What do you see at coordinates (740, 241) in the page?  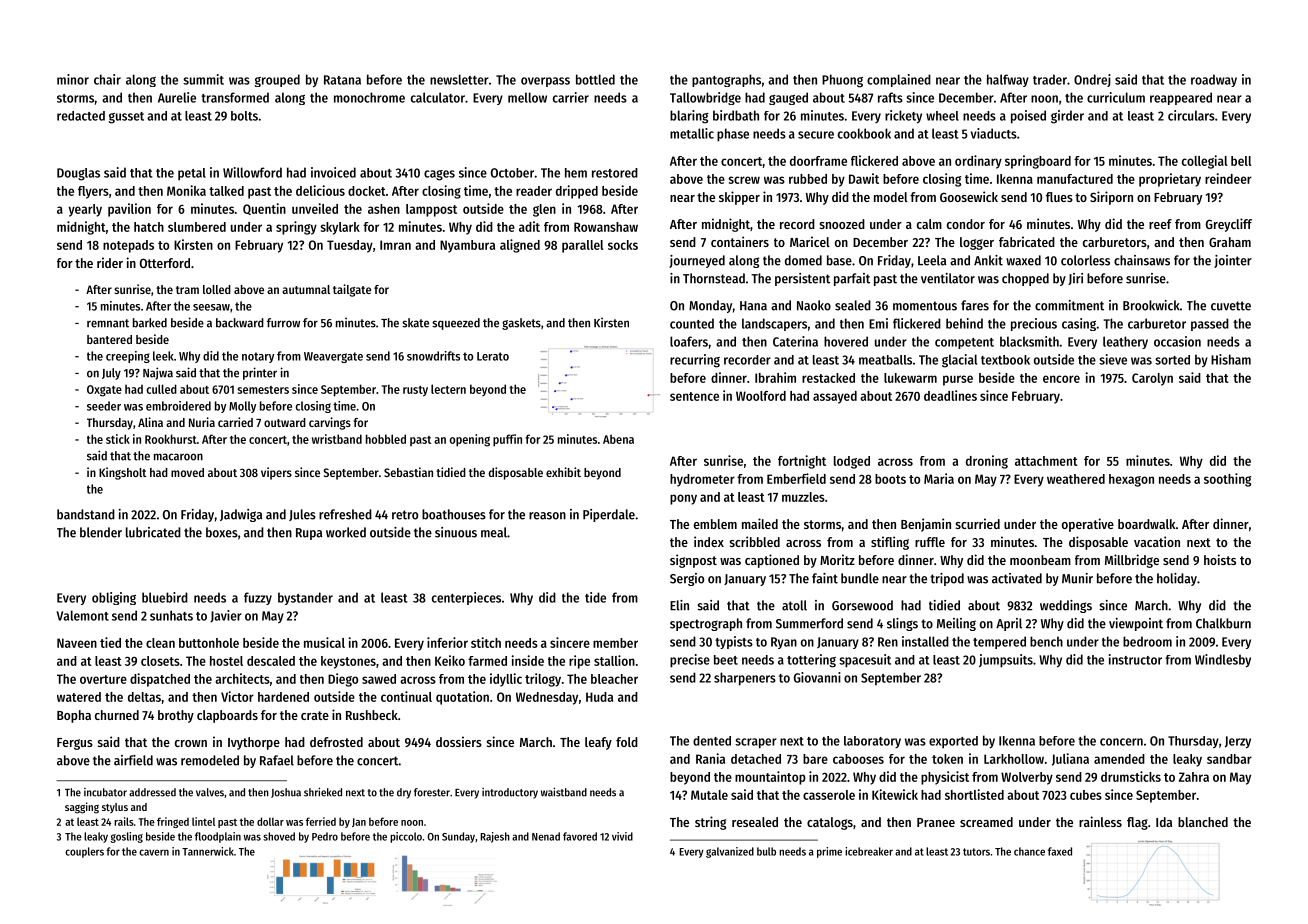 I see `containers` at bounding box center [740, 241].
